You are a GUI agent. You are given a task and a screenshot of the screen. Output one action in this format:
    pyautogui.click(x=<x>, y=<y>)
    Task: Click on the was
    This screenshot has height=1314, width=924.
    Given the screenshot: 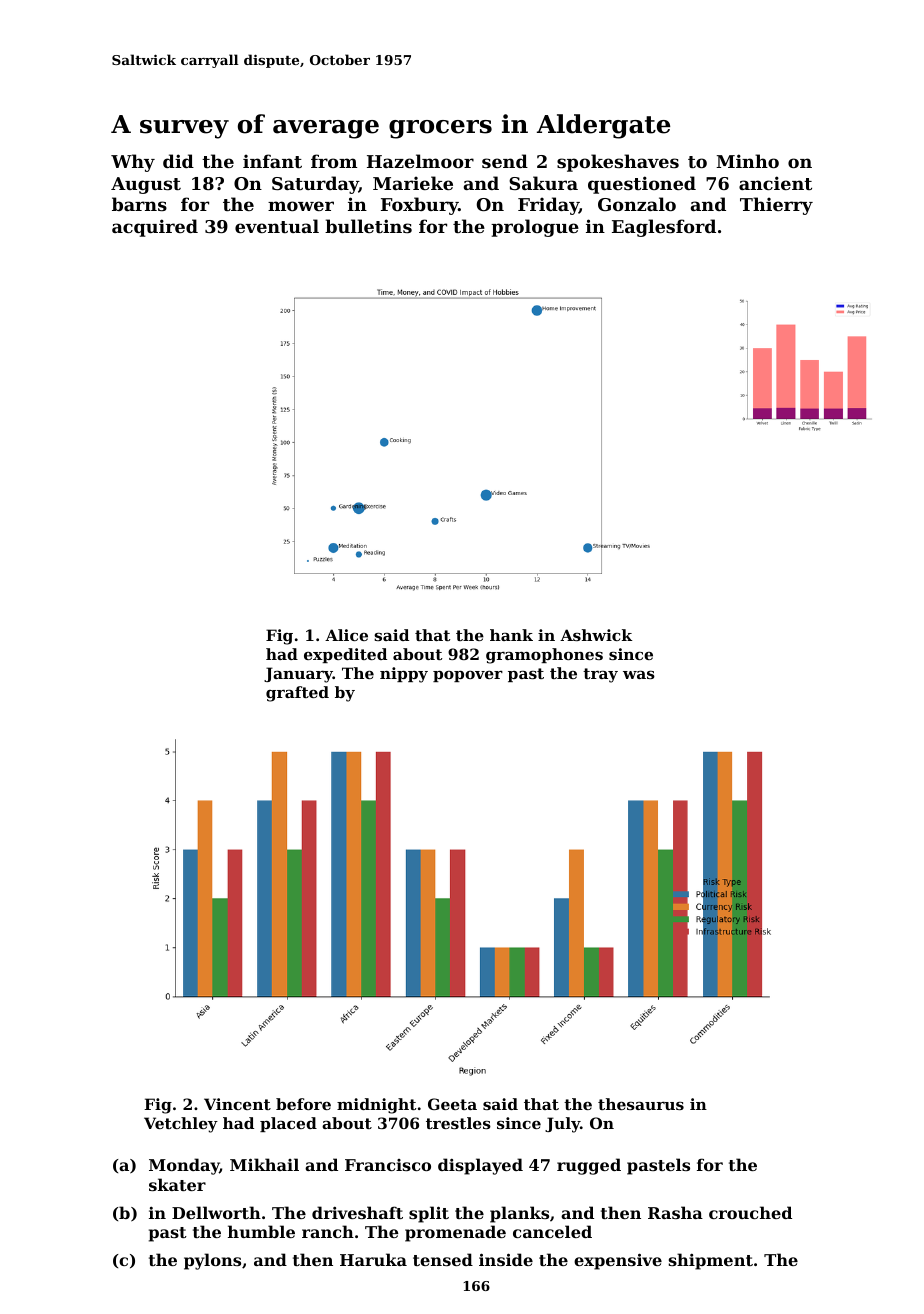 What is the action you would take?
    pyautogui.click(x=639, y=675)
